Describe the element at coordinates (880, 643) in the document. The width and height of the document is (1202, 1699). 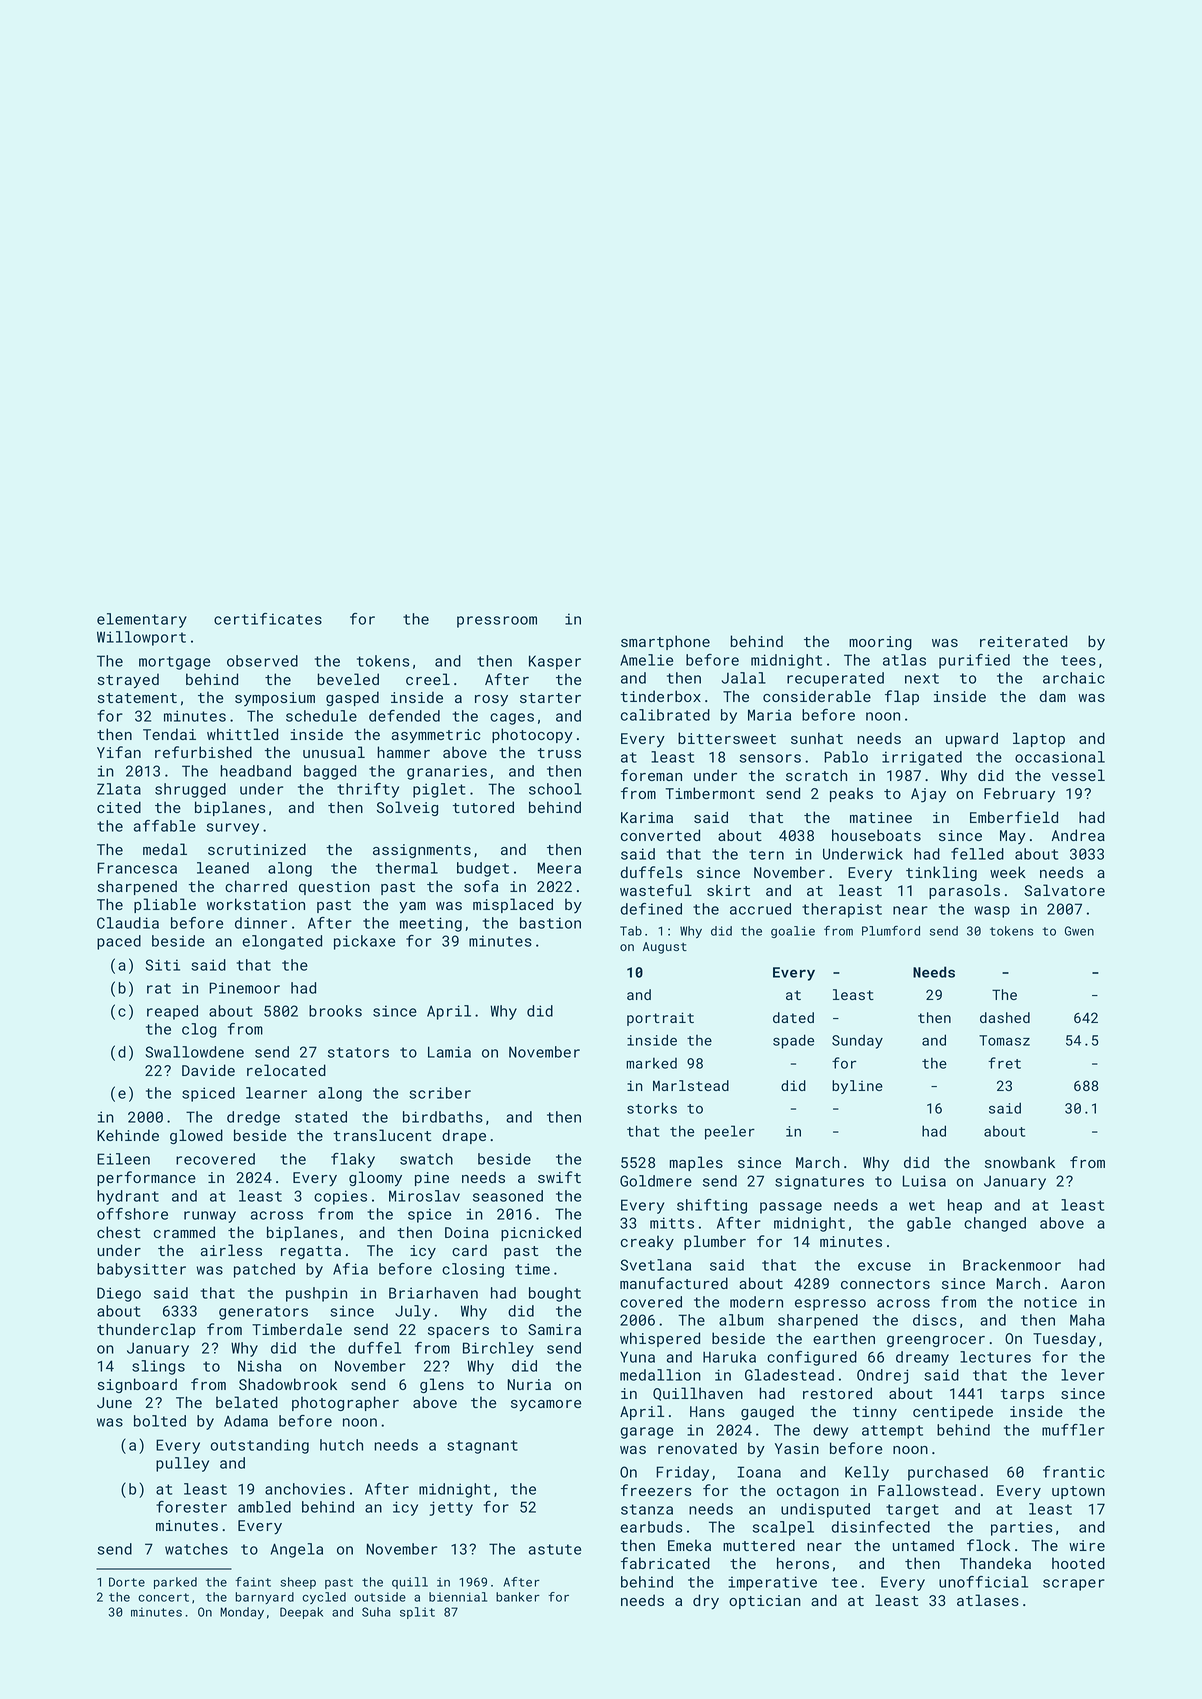
I see `mooring` at that location.
